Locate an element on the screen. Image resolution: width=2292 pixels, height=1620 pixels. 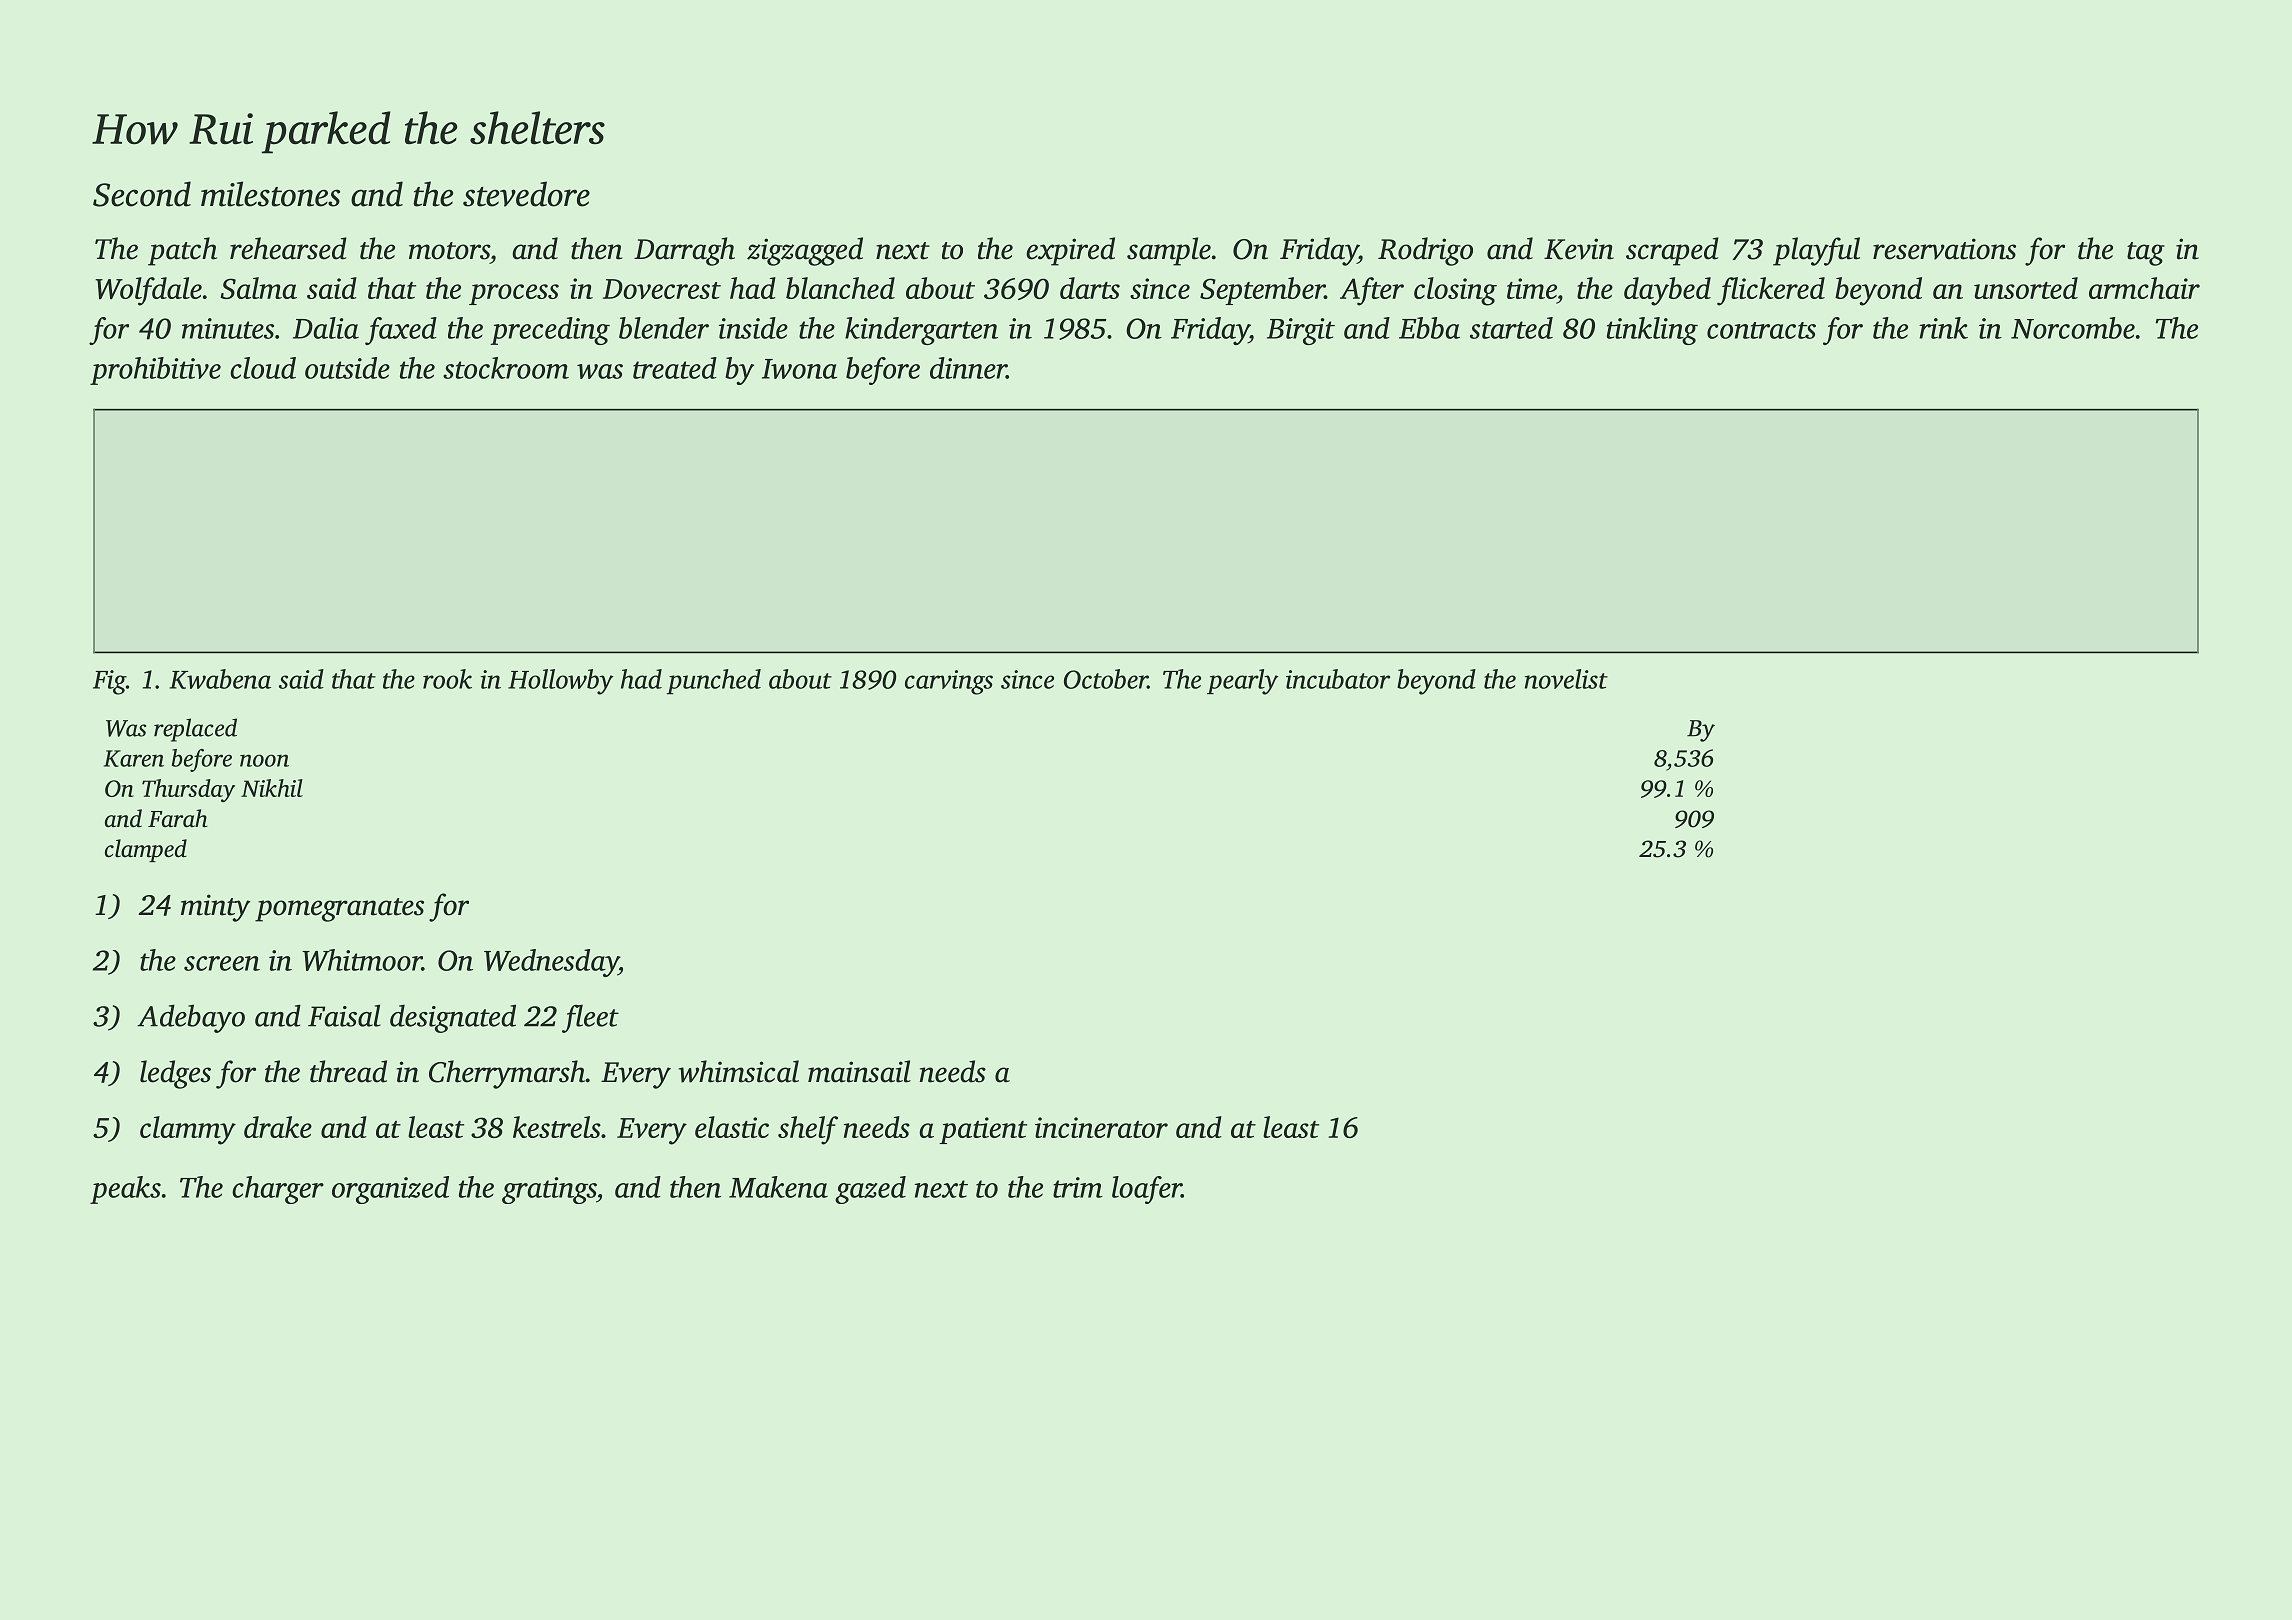
Wednesday is located at coordinates (551, 963).
